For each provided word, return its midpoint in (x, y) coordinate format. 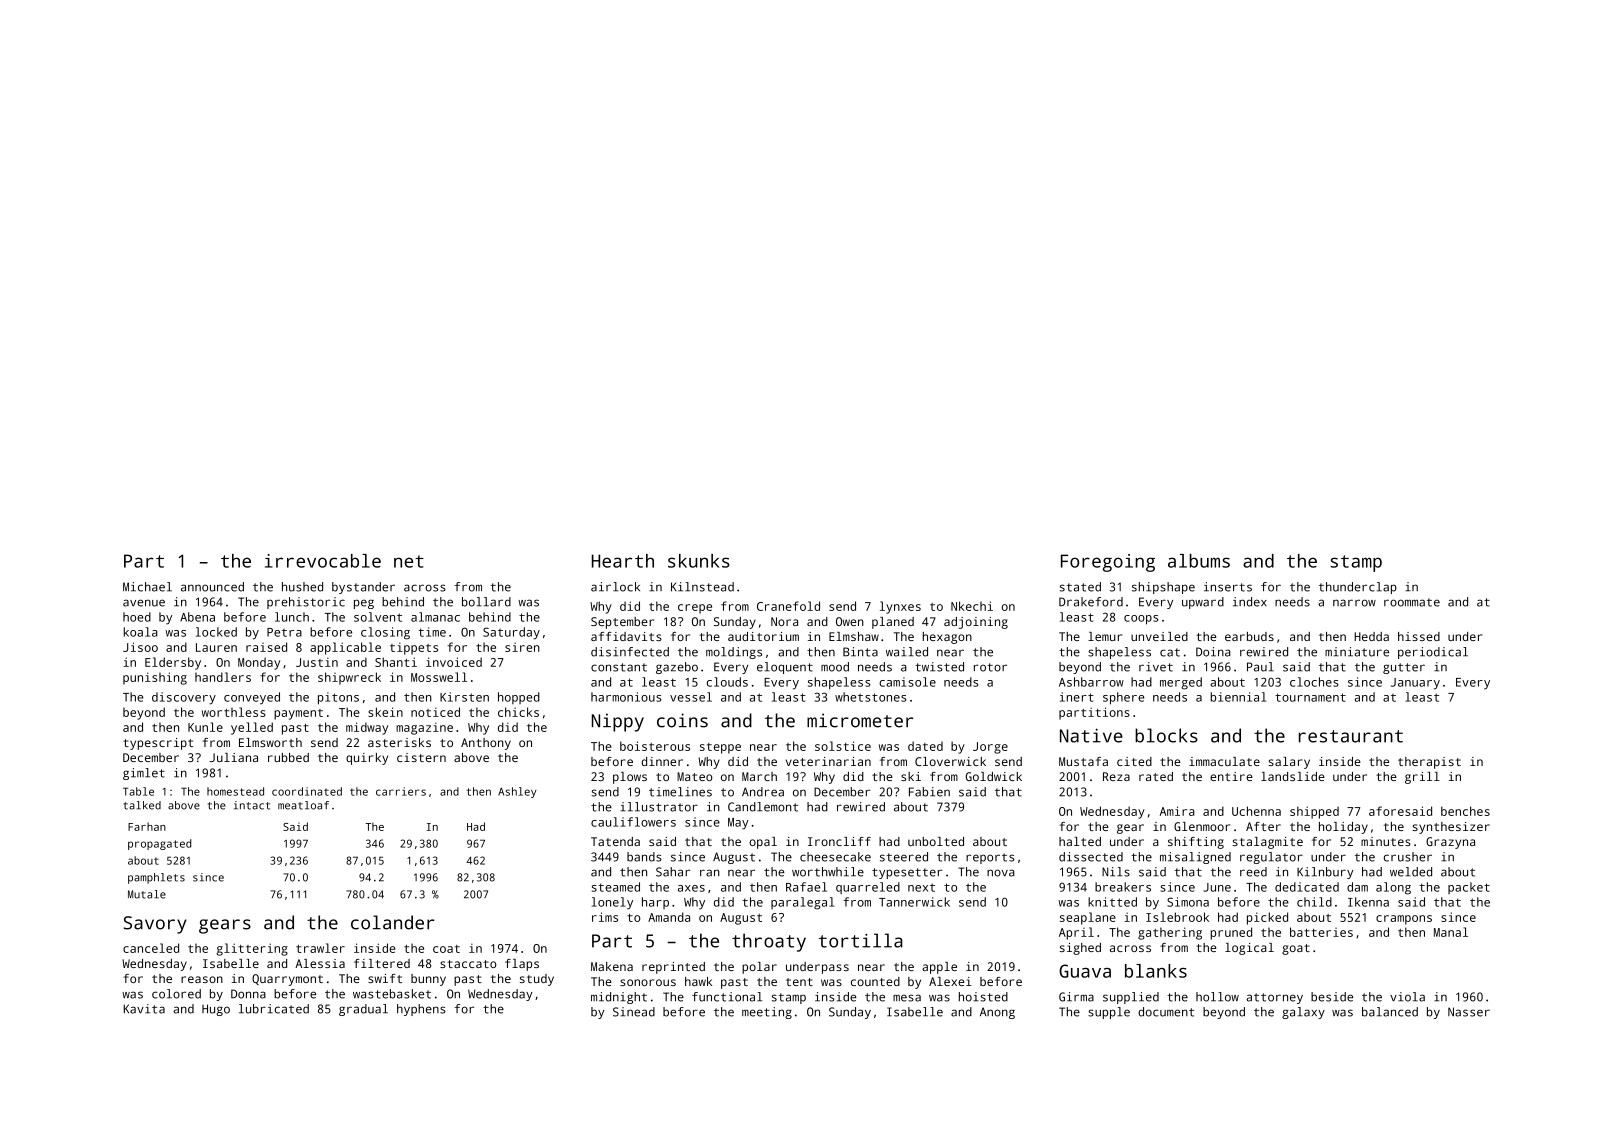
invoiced (454, 662)
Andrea (763, 792)
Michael (147, 587)
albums (1199, 561)
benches (1465, 811)
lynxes (900, 607)
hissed (1419, 636)
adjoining (976, 623)
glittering (252, 949)
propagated (159, 844)
